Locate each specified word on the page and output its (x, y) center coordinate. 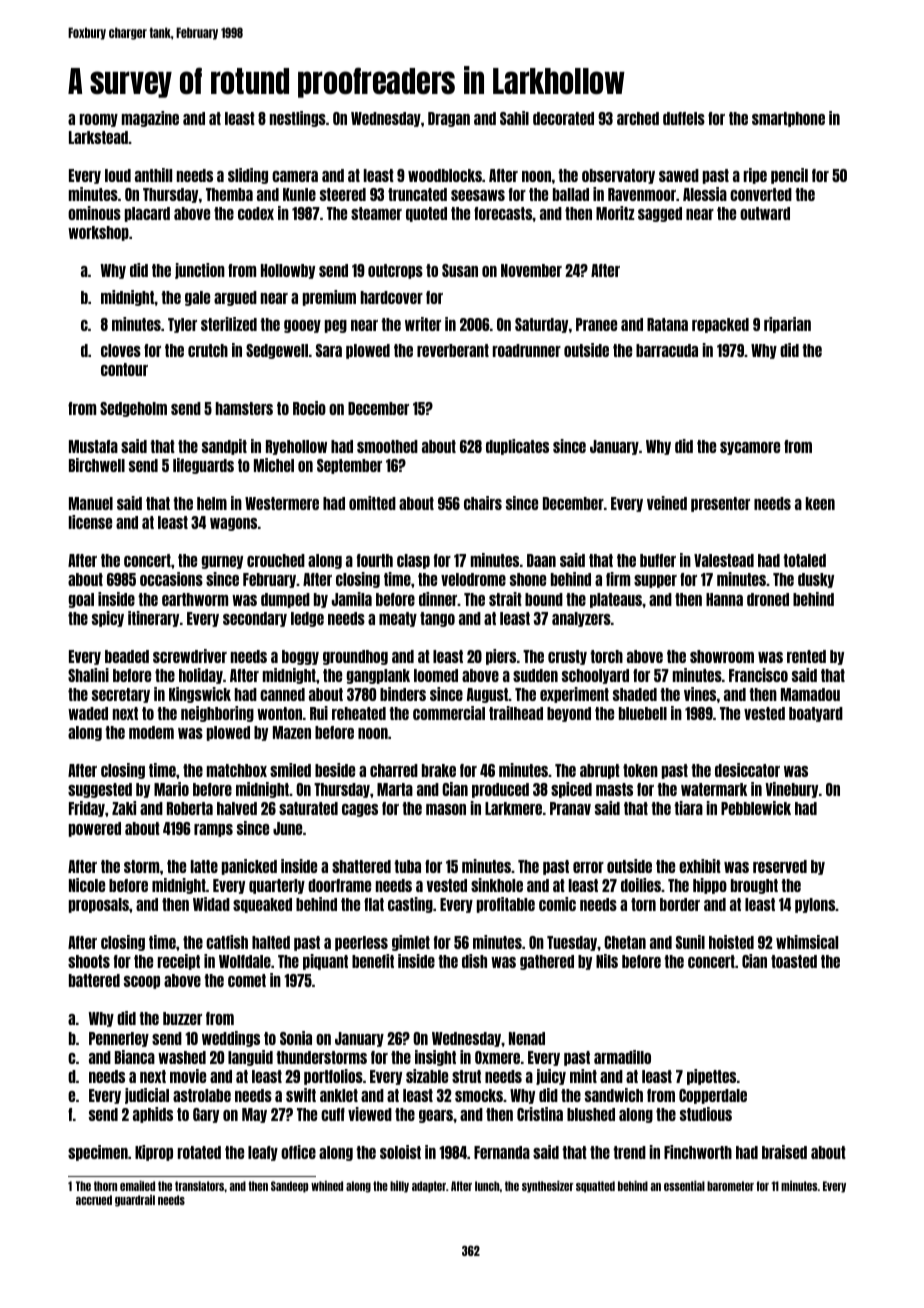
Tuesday (572, 943)
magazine (150, 119)
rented (806, 656)
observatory (618, 176)
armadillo (622, 1057)
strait (505, 599)
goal (81, 600)
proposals (99, 905)
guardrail (135, 1201)
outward (765, 213)
